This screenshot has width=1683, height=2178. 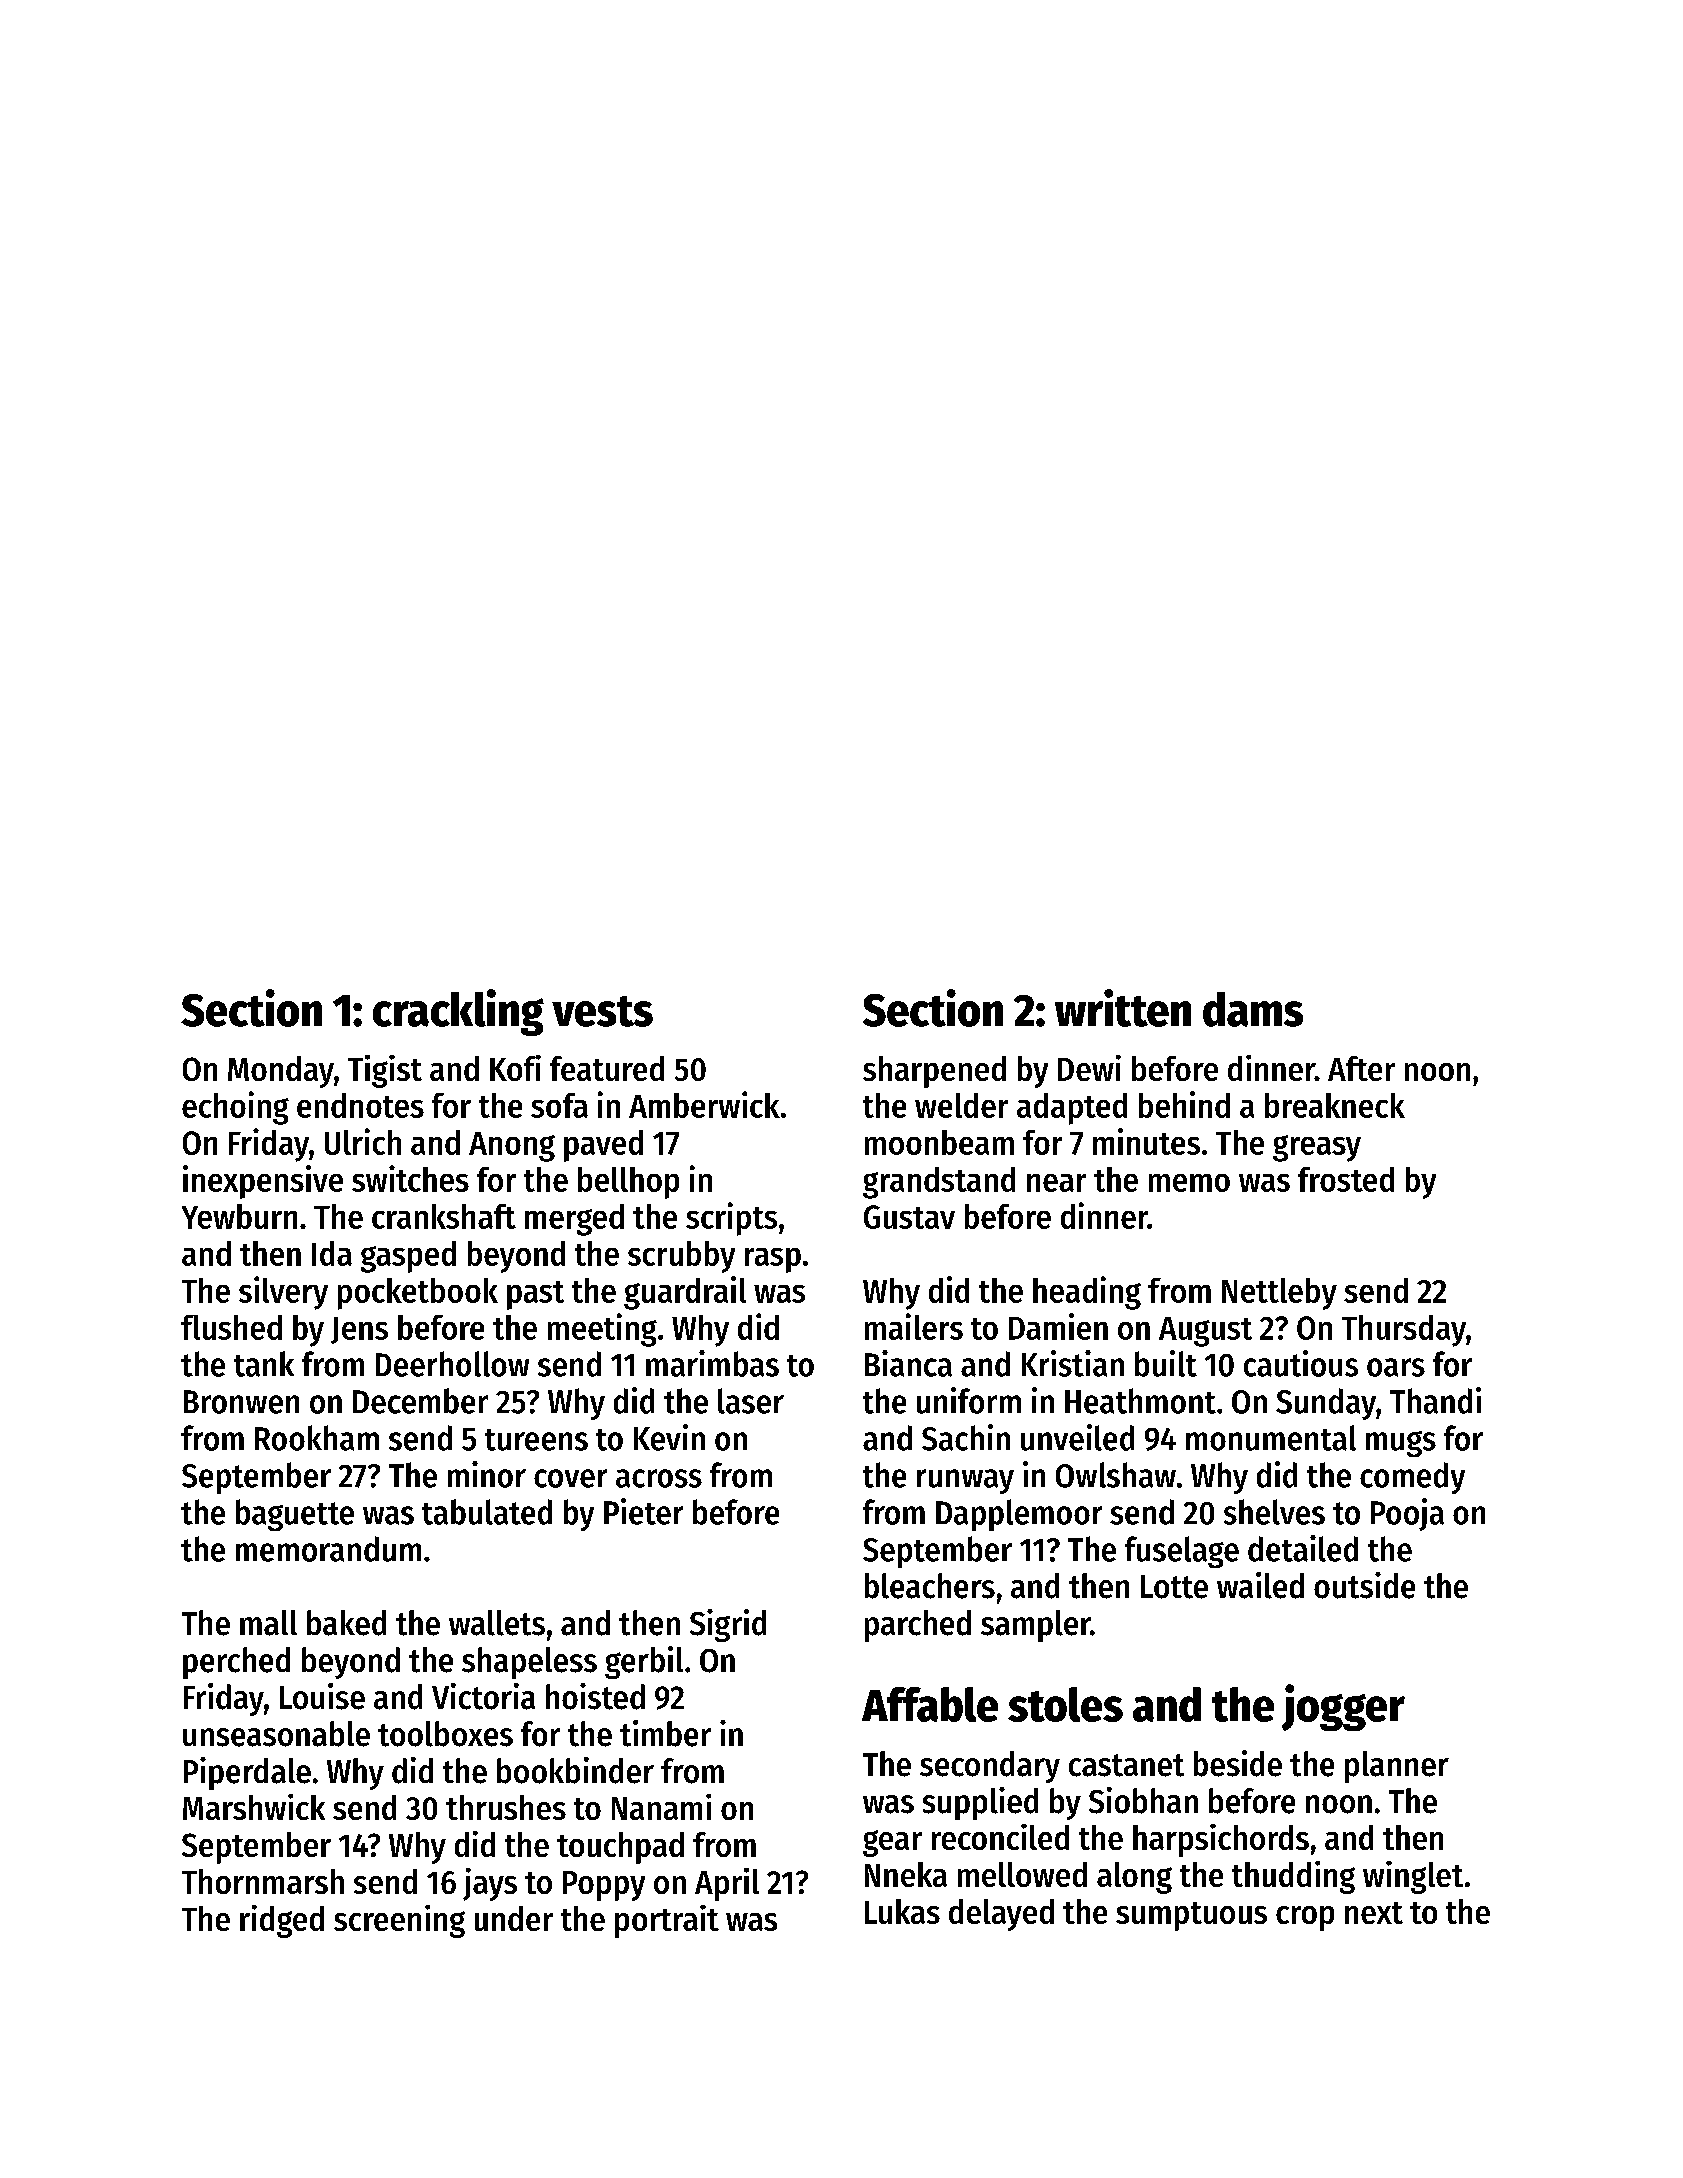 I want to click on jogger, so click(x=1343, y=1707).
